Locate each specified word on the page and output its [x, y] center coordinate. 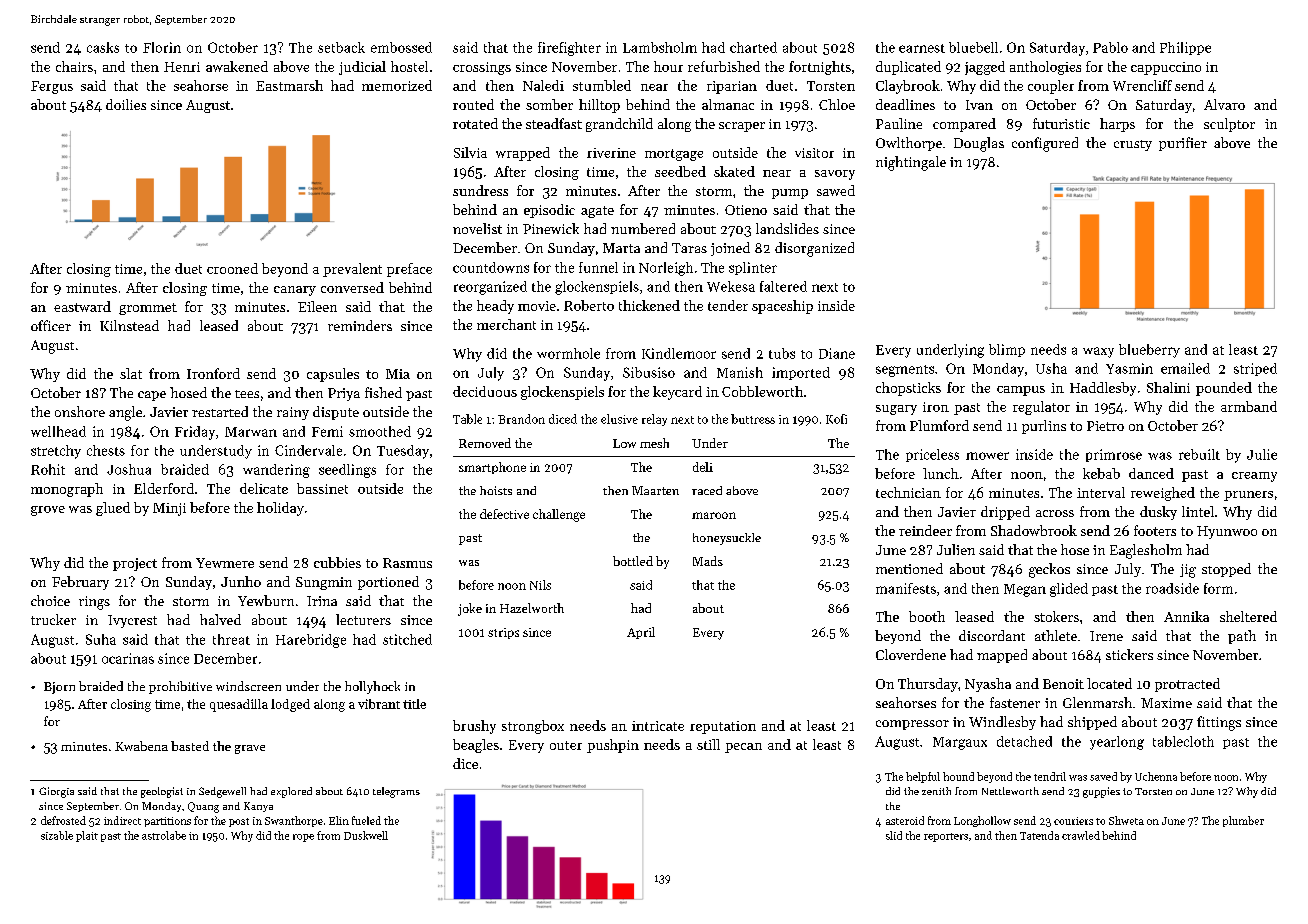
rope [303, 838]
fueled [366, 820]
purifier [1183, 144]
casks [103, 47]
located [1109, 683]
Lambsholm [660, 47]
